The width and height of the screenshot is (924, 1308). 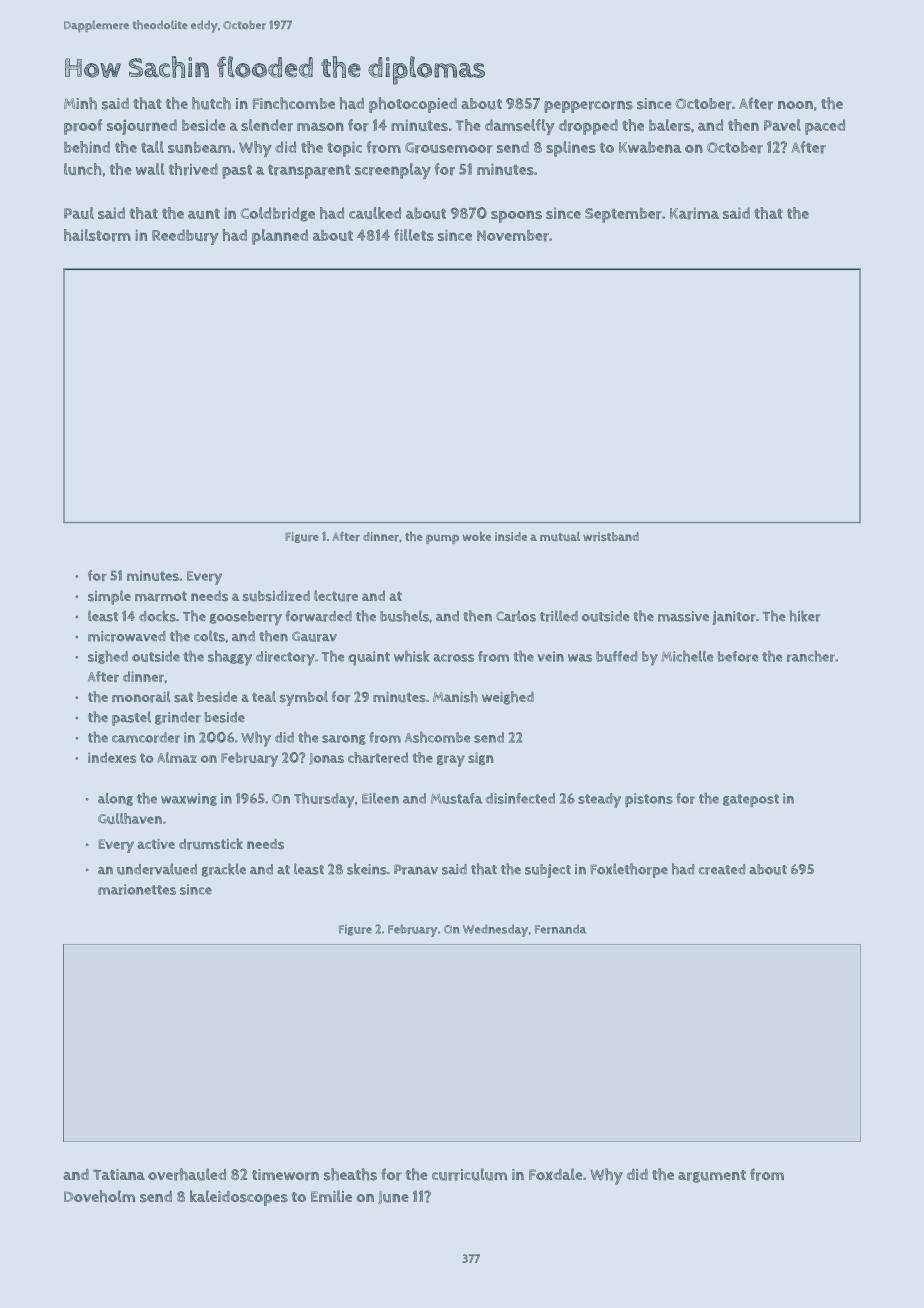 I want to click on photocopied, so click(x=413, y=105).
